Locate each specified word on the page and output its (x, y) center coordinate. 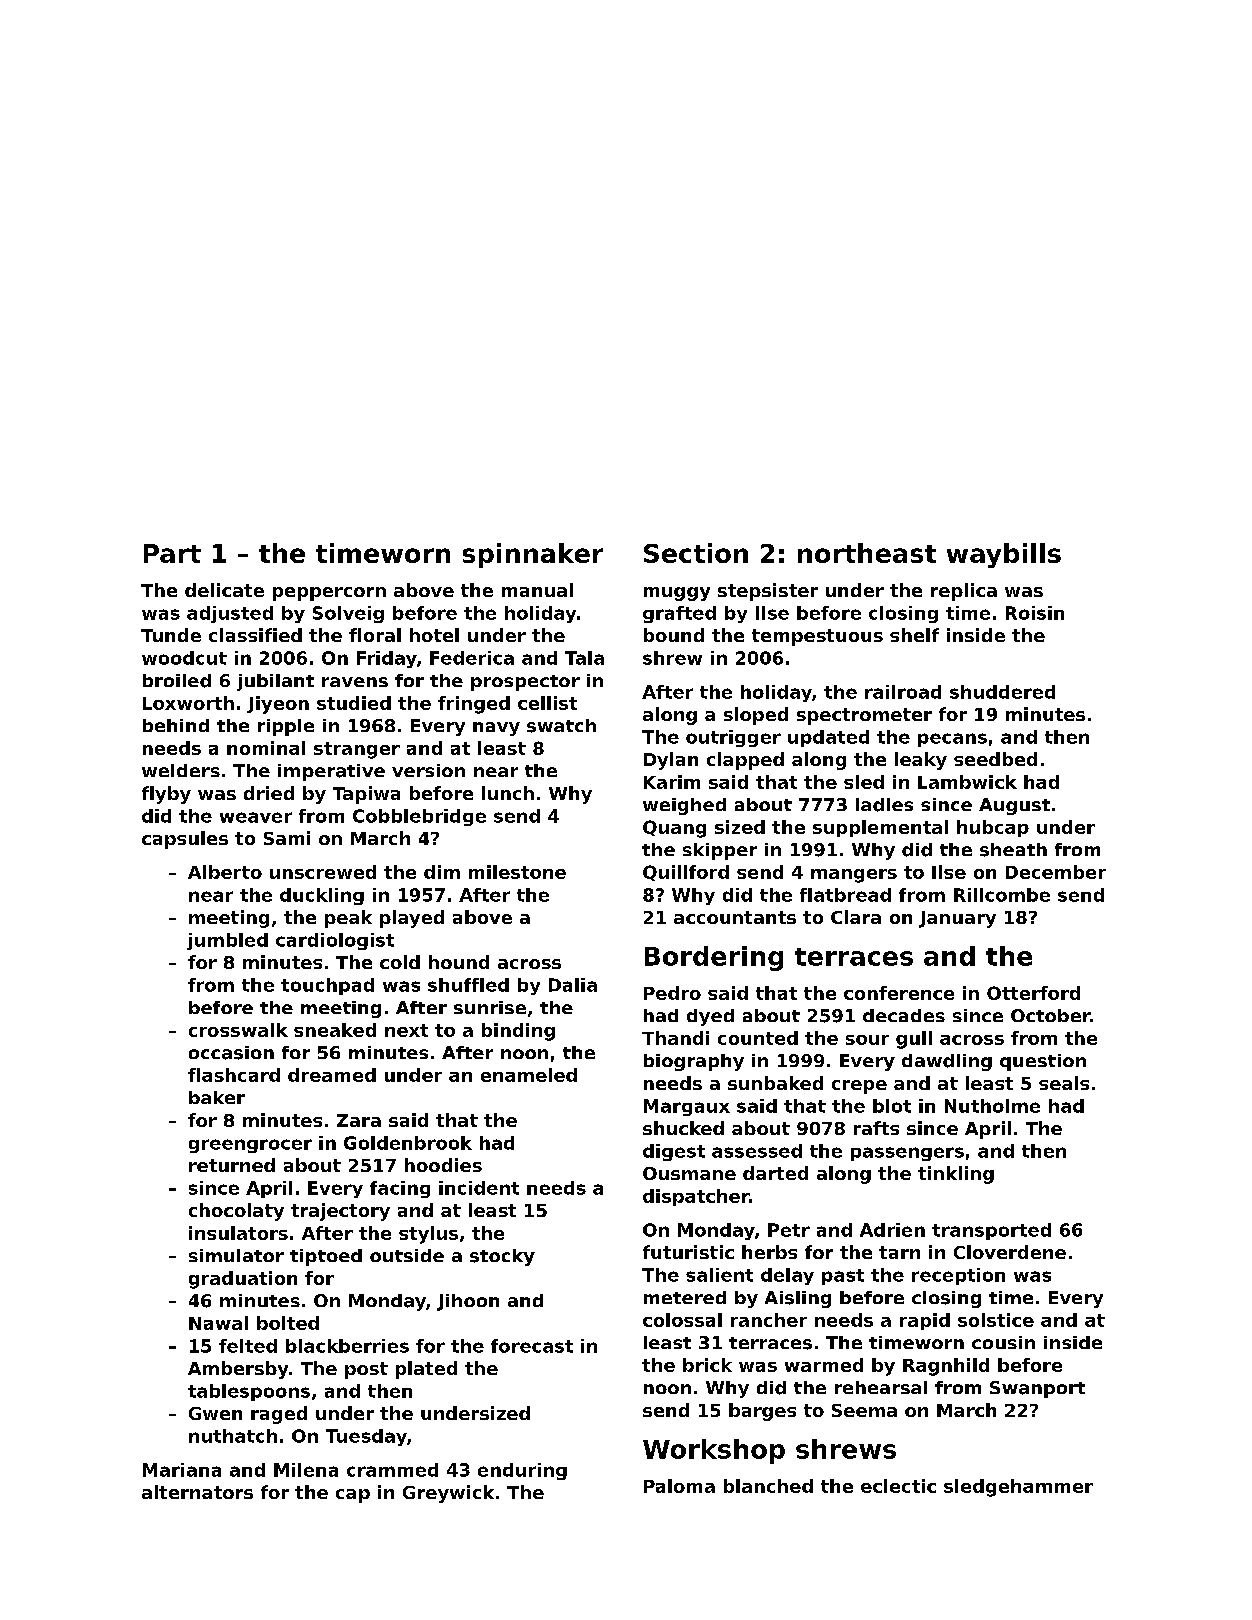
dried (269, 793)
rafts (876, 1128)
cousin (1003, 1342)
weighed (684, 806)
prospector (525, 683)
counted (758, 1038)
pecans (952, 740)
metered (685, 1297)
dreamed (332, 1075)
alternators (197, 1492)
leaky (921, 761)
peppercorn (329, 594)
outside (407, 1255)
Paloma (679, 1486)
